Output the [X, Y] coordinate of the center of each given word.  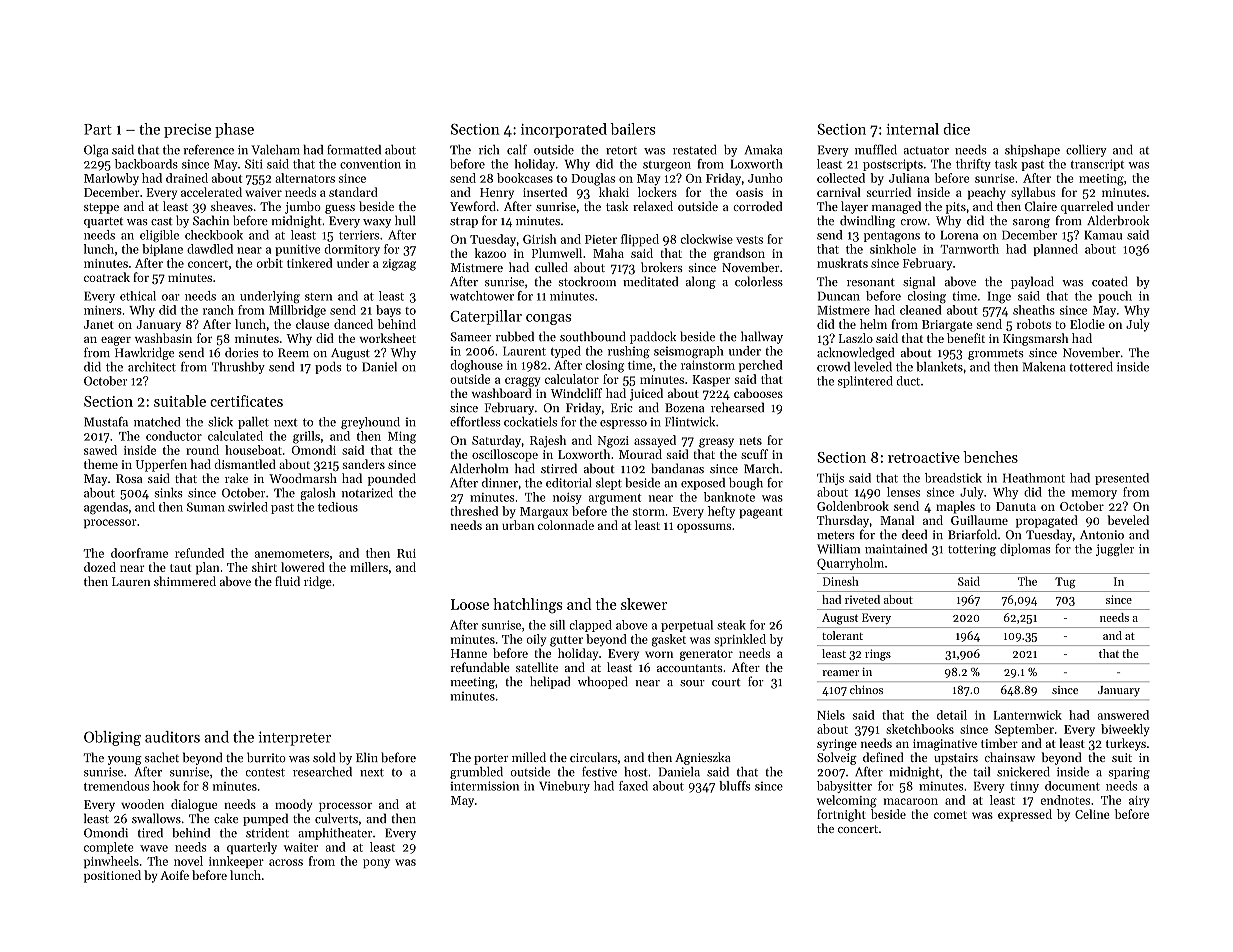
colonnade [566, 525]
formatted [354, 149]
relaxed [653, 206]
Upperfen [161, 465]
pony [376, 864]
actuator [926, 150]
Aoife [174, 875]
